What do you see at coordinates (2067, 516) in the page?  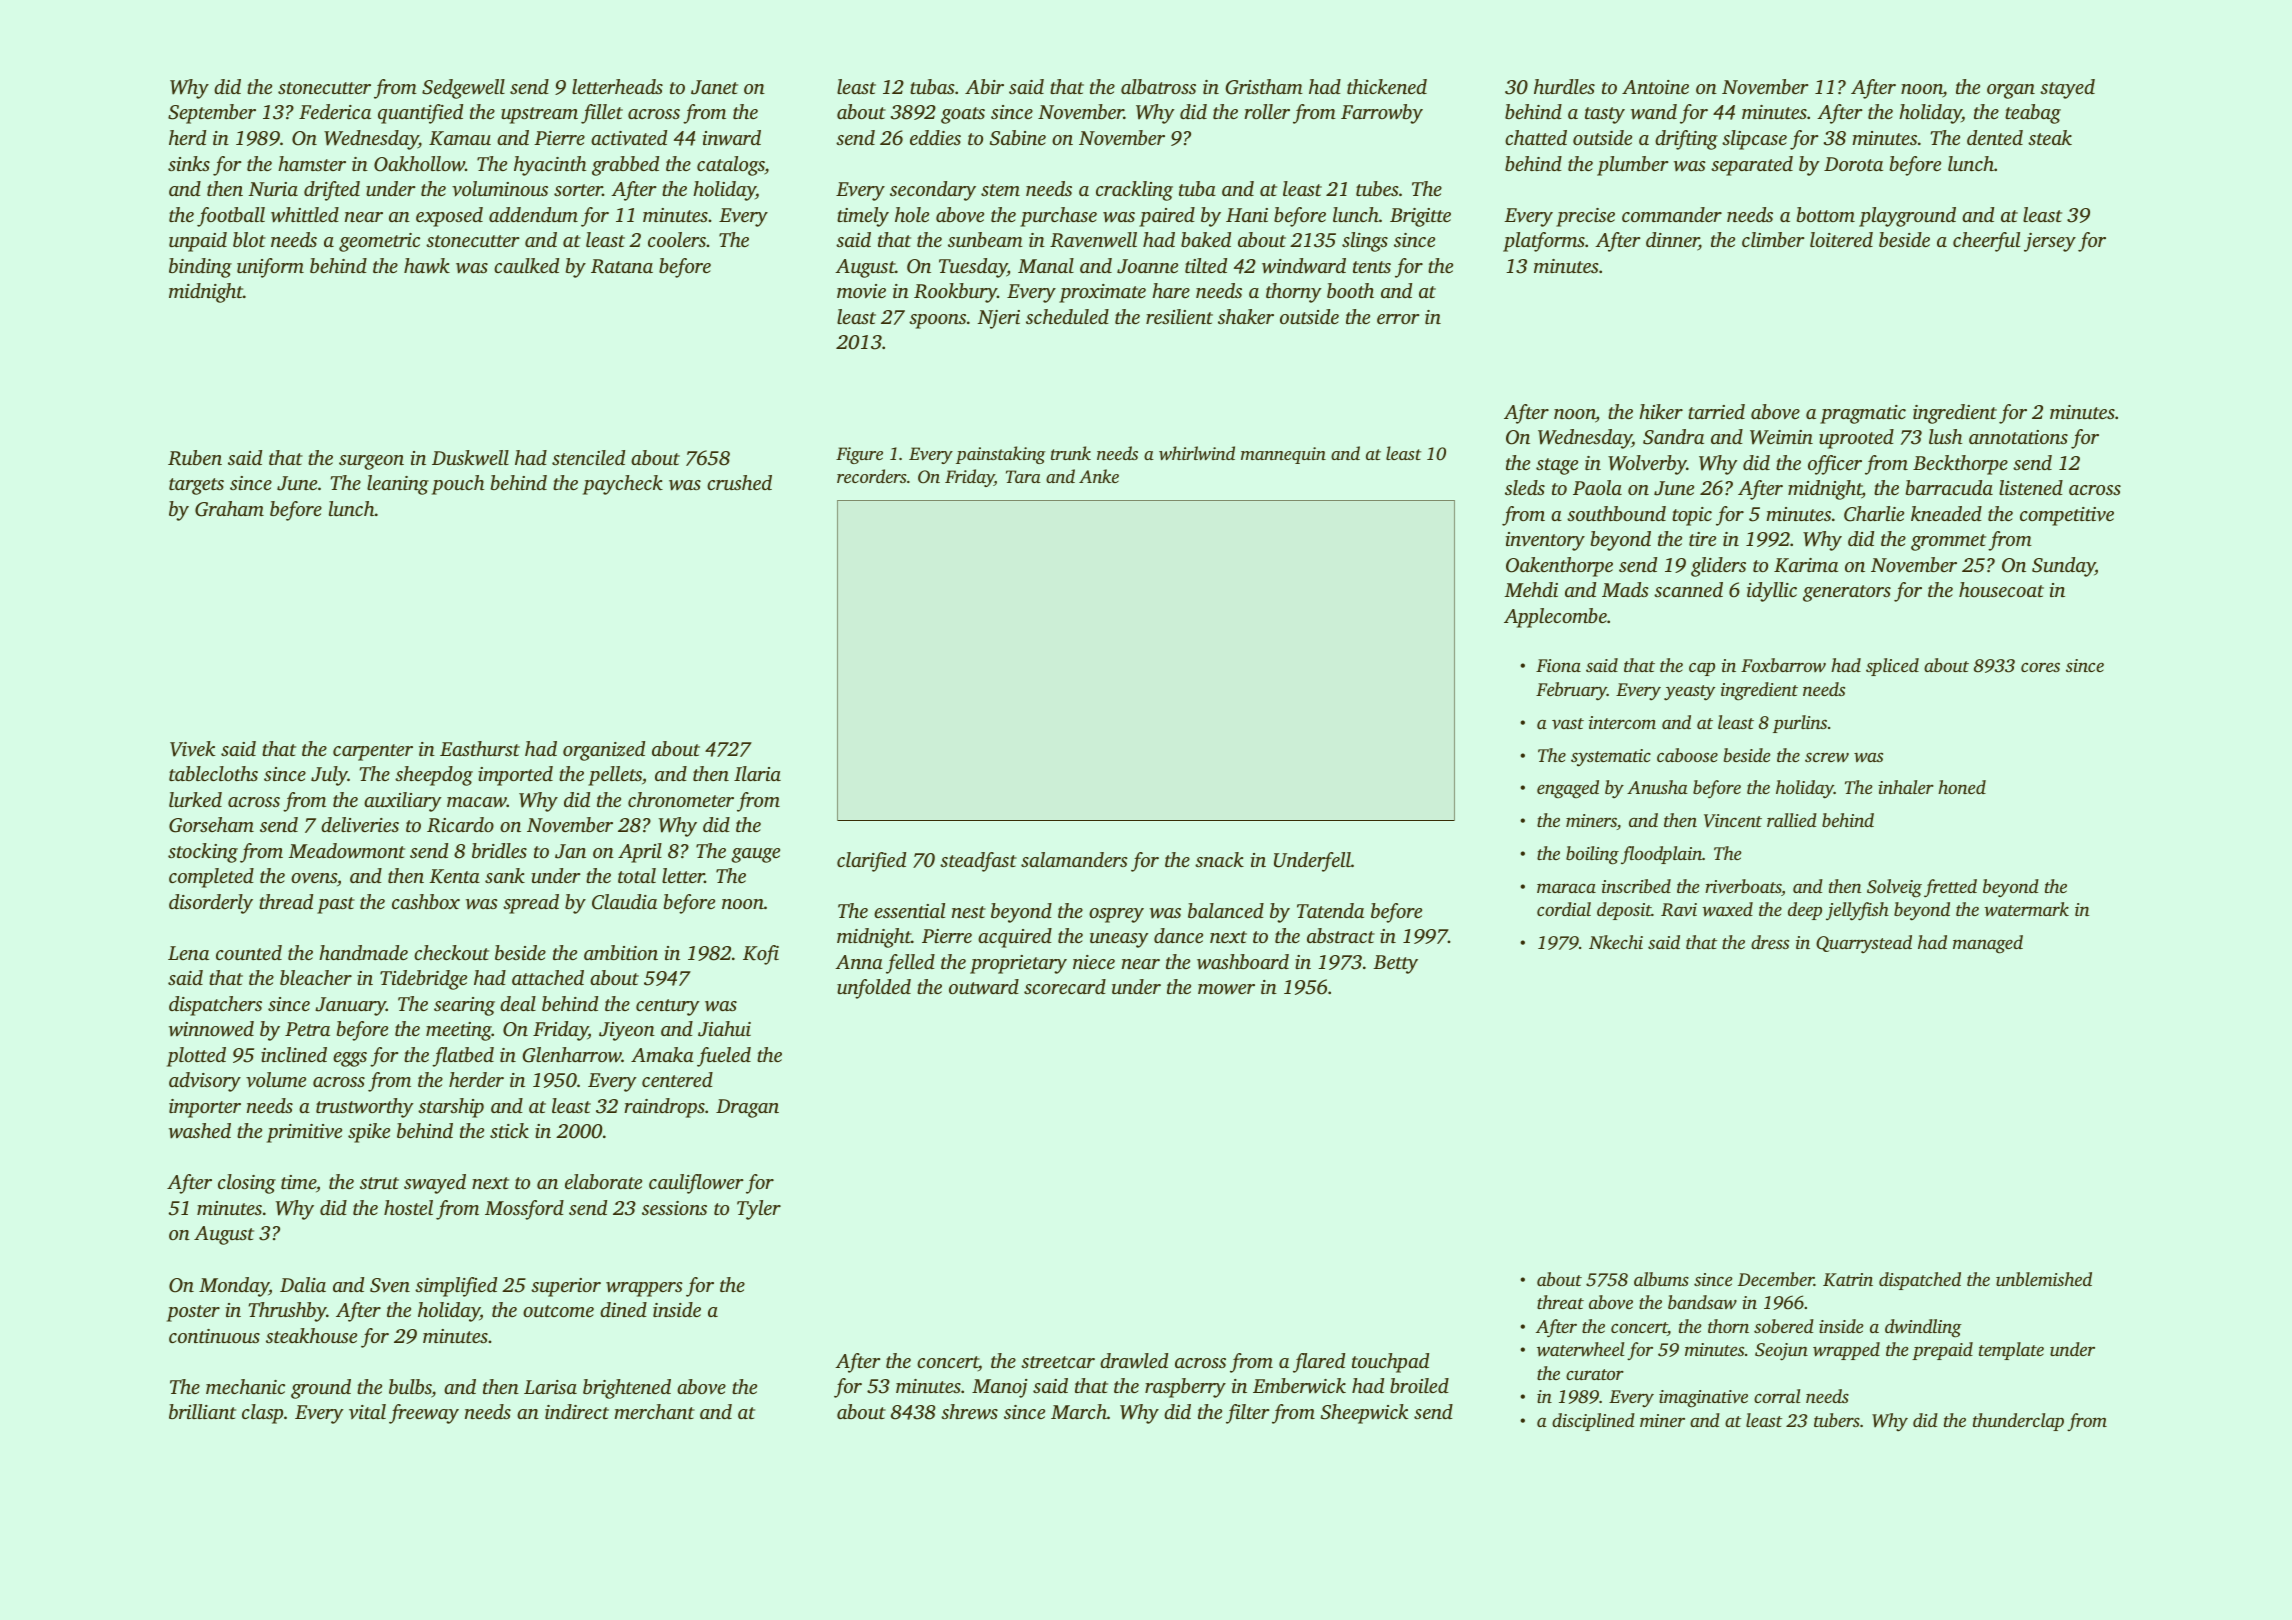 I see `competitive` at bounding box center [2067, 516].
